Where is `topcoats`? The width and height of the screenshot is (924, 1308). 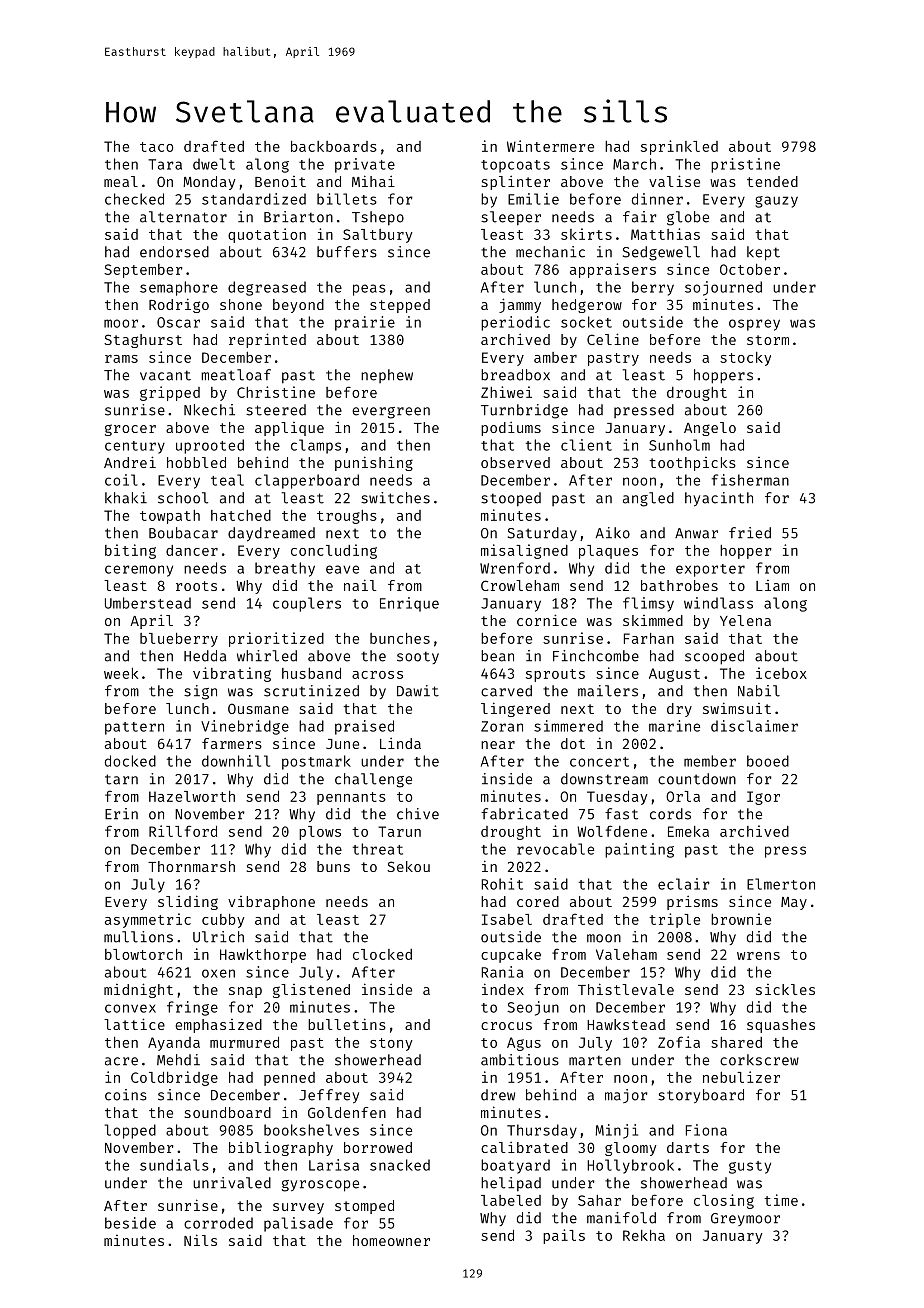 topcoats is located at coordinates (515, 166).
